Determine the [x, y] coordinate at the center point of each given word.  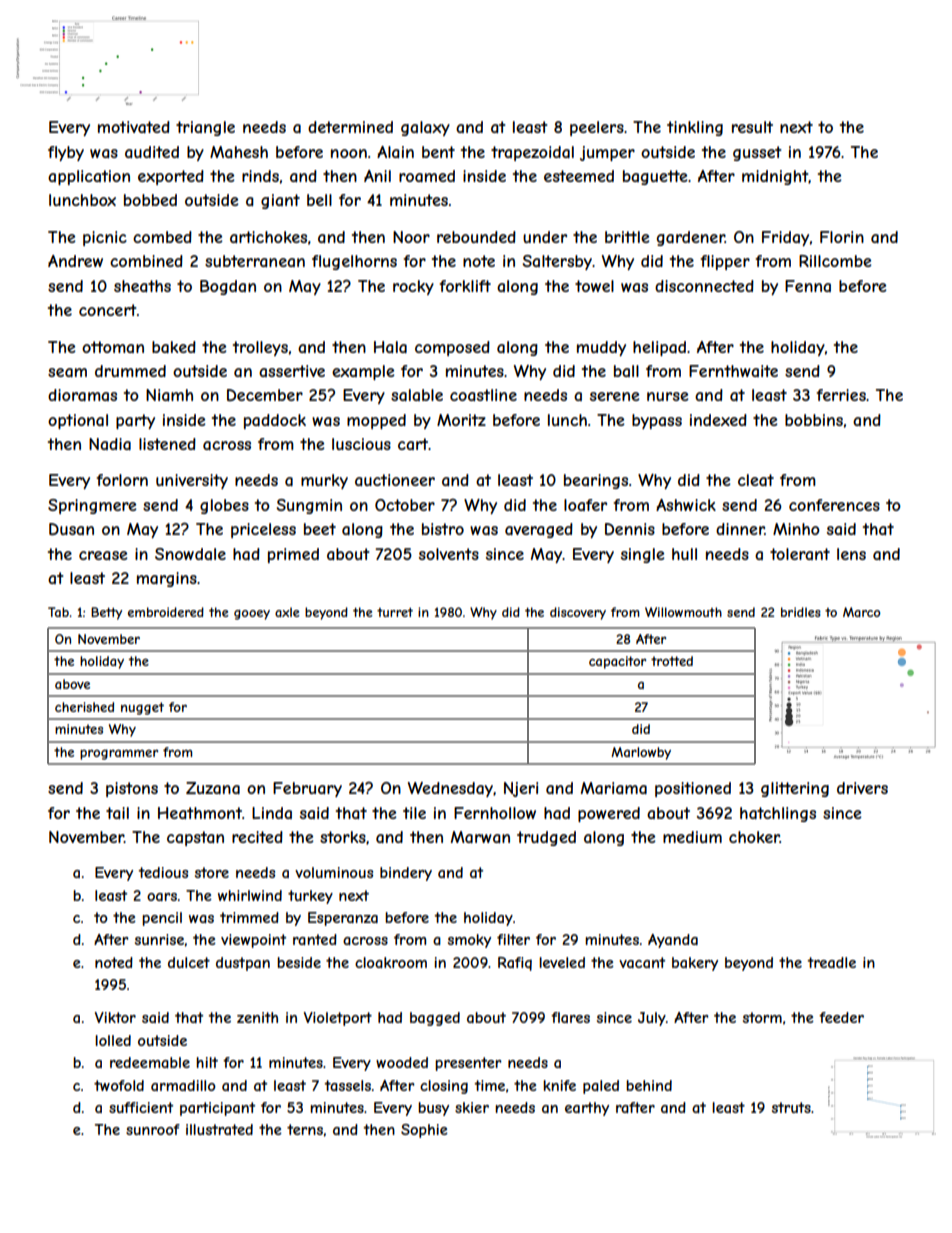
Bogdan [228, 287]
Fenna [808, 286]
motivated [134, 127]
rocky [413, 287]
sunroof [153, 1129]
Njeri [521, 789]
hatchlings [778, 814]
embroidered [166, 612]
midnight [775, 177]
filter [513, 939]
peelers [597, 128]
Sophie [424, 1131]
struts [791, 1107]
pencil [162, 919]
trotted [672, 661]
